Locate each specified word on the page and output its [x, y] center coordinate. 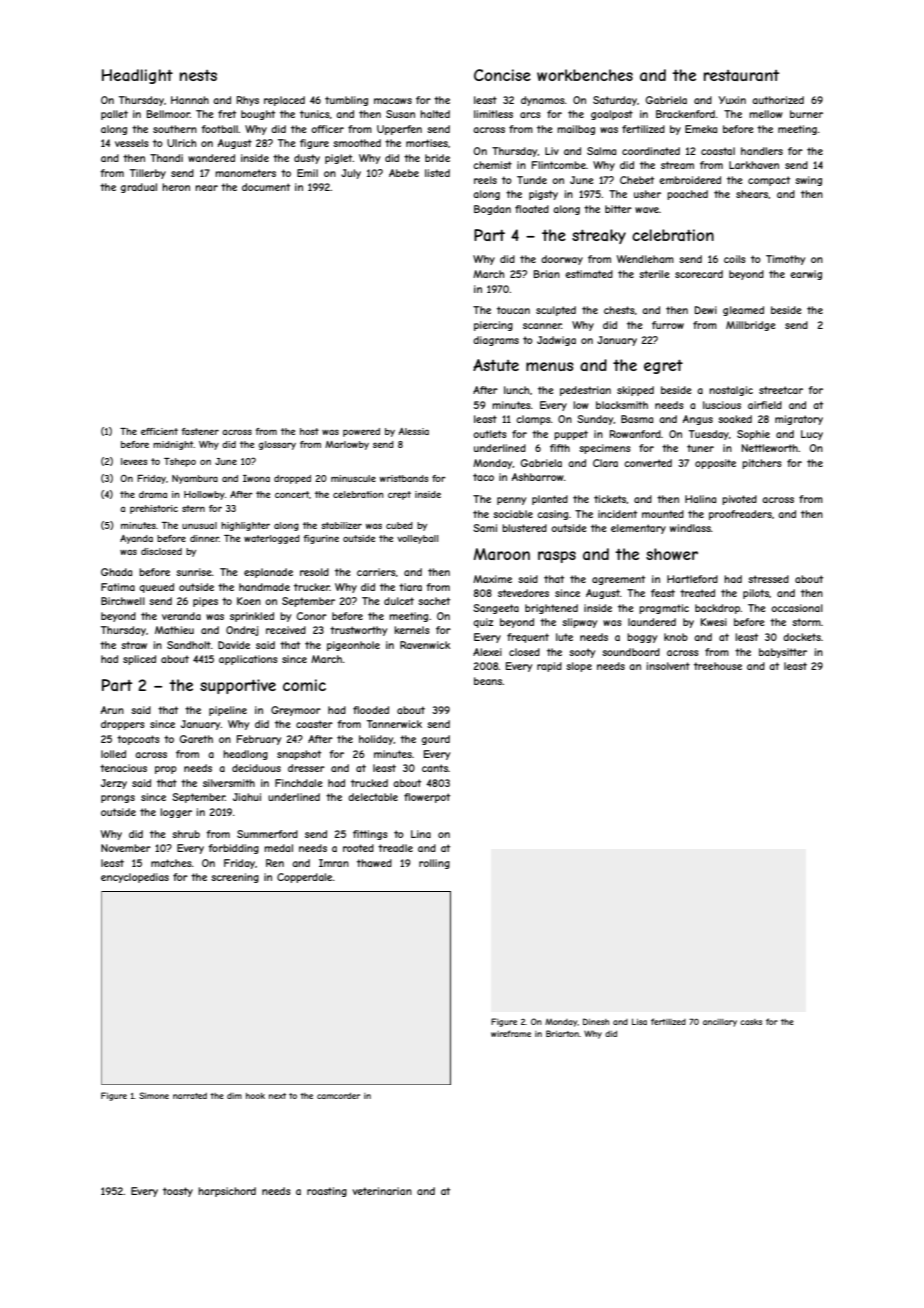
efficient [159, 431]
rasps [557, 557]
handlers [762, 151]
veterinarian [382, 1191]
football [219, 129]
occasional [797, 608]
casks [751, 1022]
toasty [178, 1192]
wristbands [404, 478]
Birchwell [123, 601]
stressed [768, 579]
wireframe [511, 1033]
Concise [502, 75]
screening [235, 878]
